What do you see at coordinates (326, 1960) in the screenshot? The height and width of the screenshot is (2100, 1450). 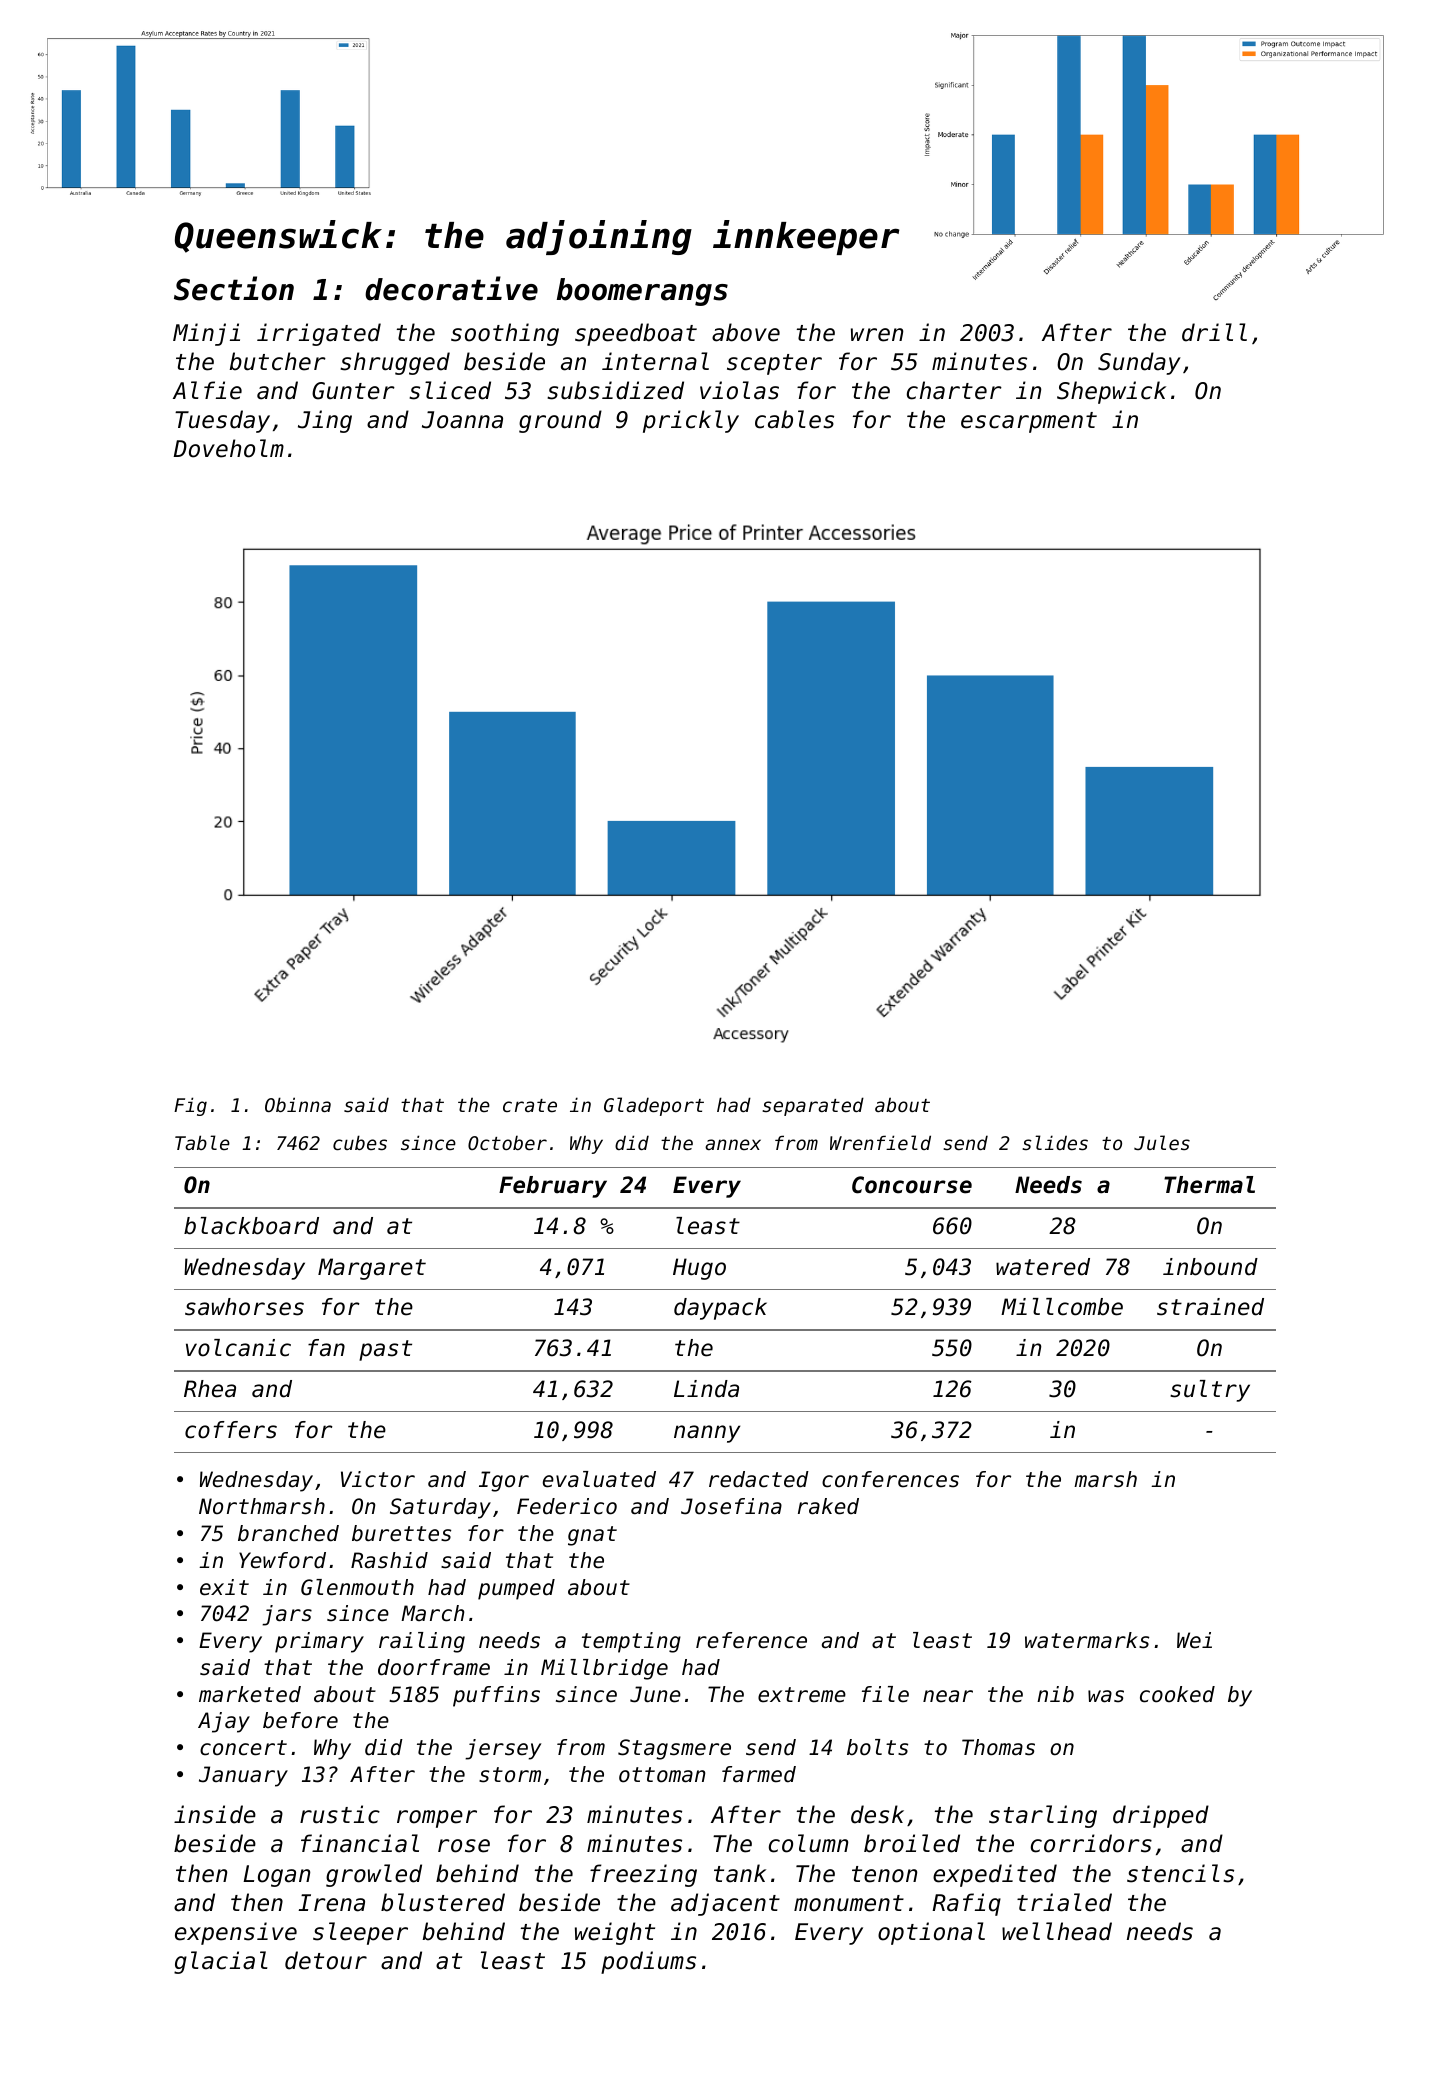 I see `detour` at bounding box center [326, 1960].
